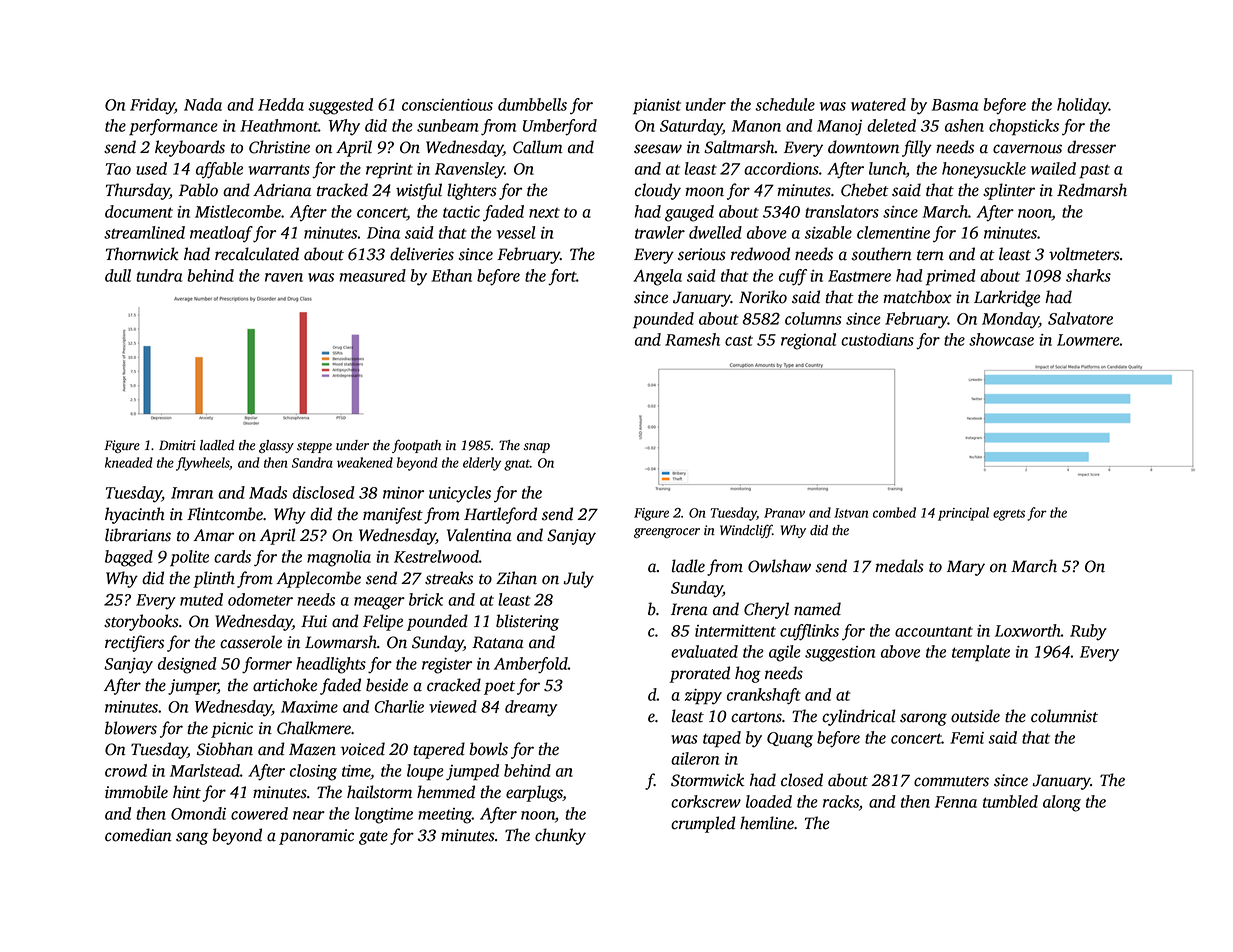 This screenshot has height=952, width=1233. I want to click on glassy, so click(276, 446).
